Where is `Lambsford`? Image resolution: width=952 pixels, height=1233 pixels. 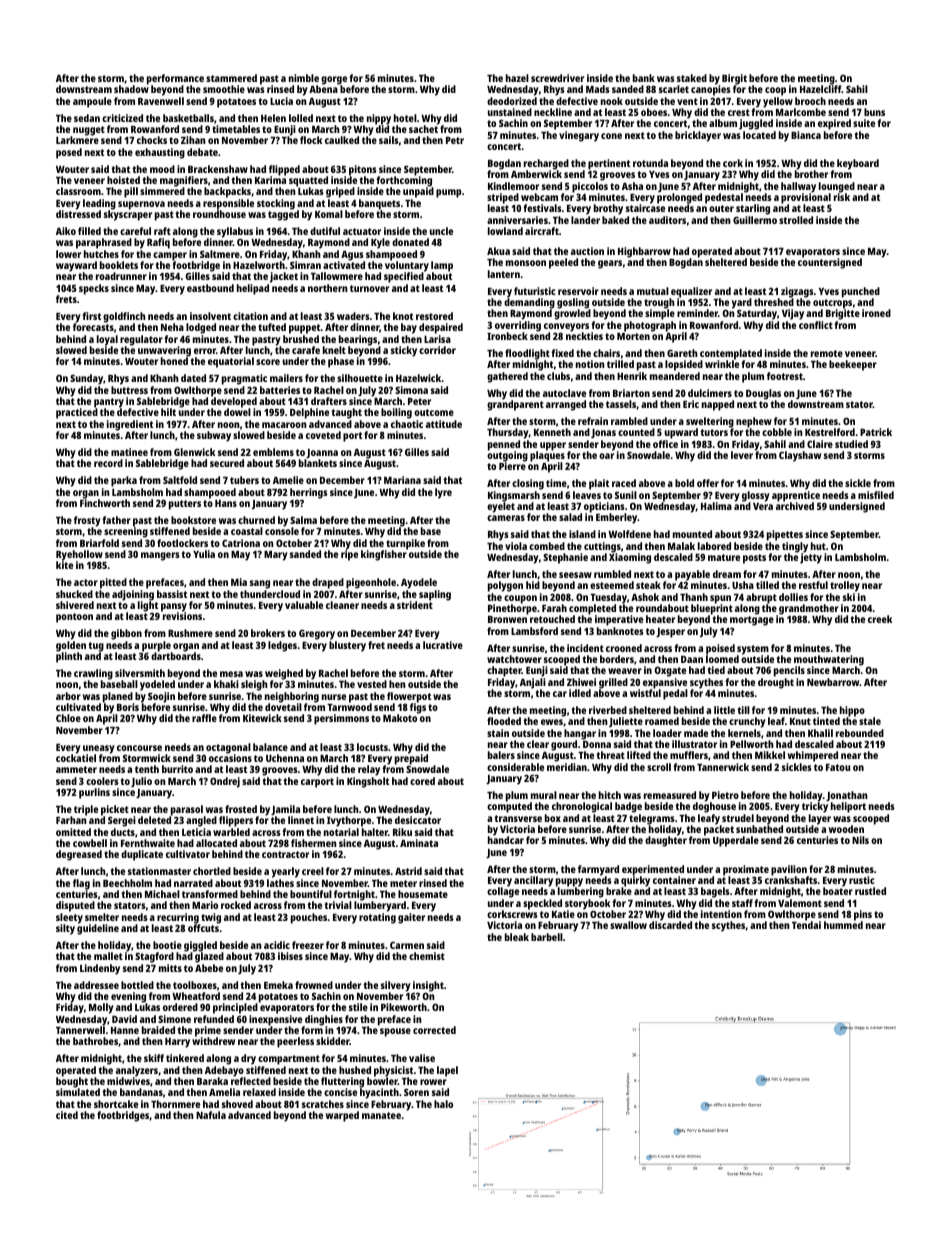
Lambsford is located at coordinates (534, 631).
